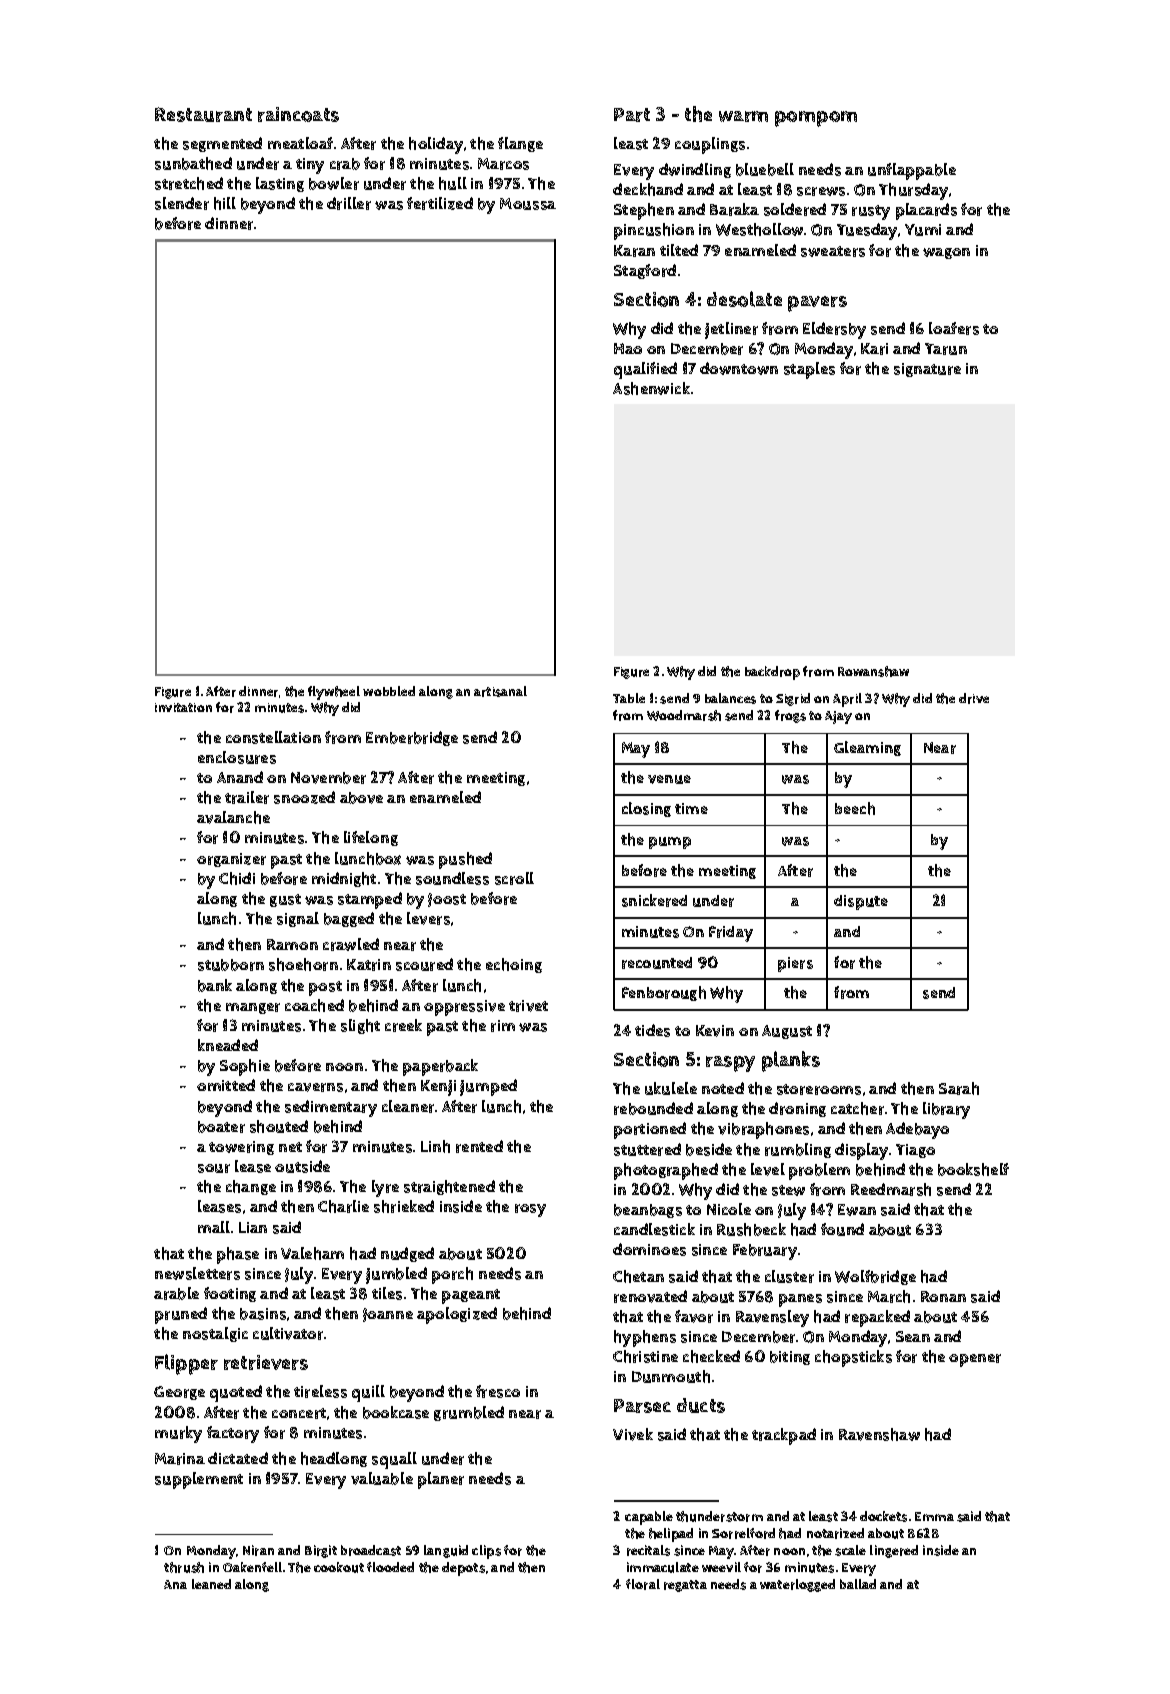 The width and height of the screenshot is (1170, 1694). I want to click on artisanal, so click(500, 691).
